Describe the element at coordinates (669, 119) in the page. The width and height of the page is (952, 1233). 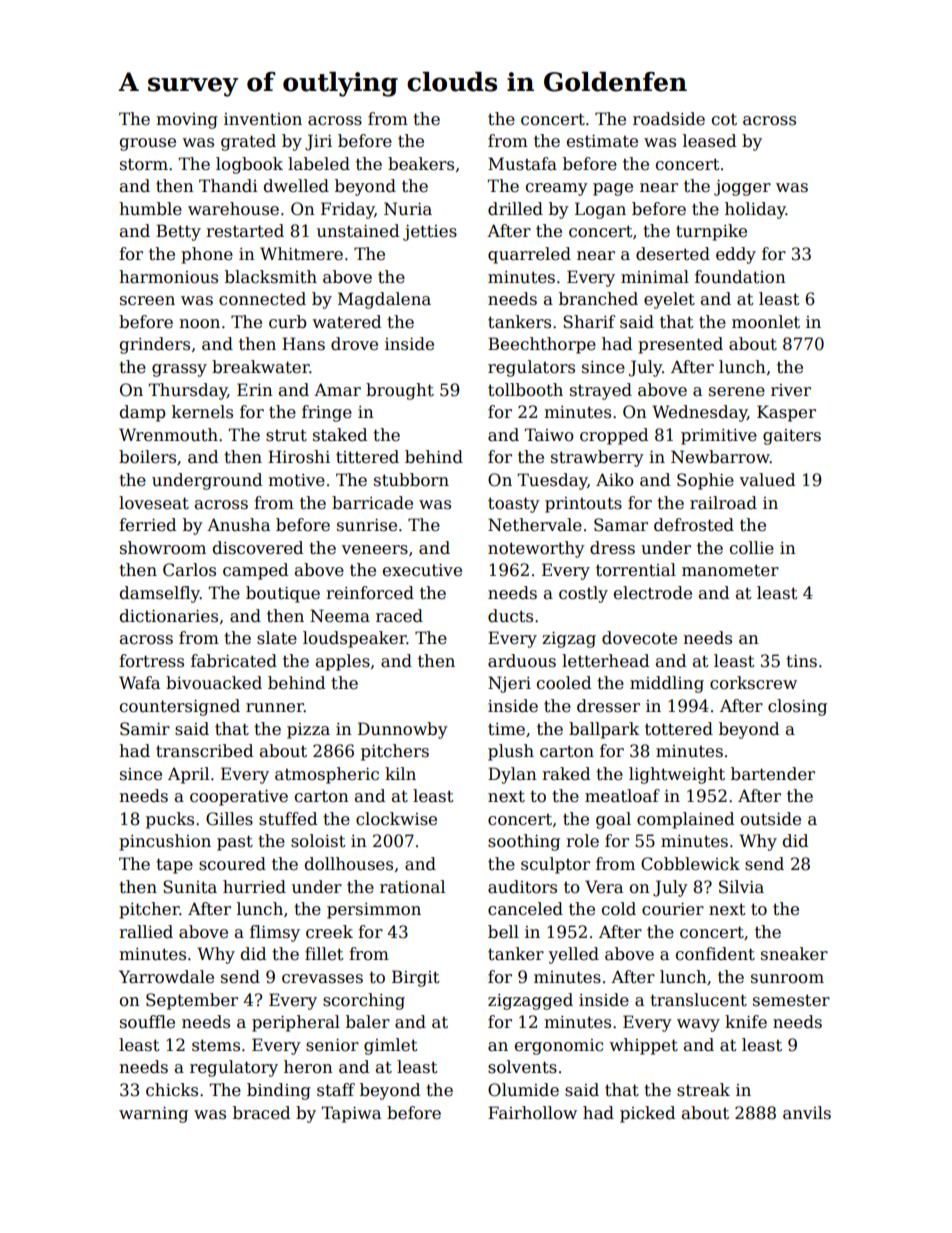
I see `roadside` at that location.
